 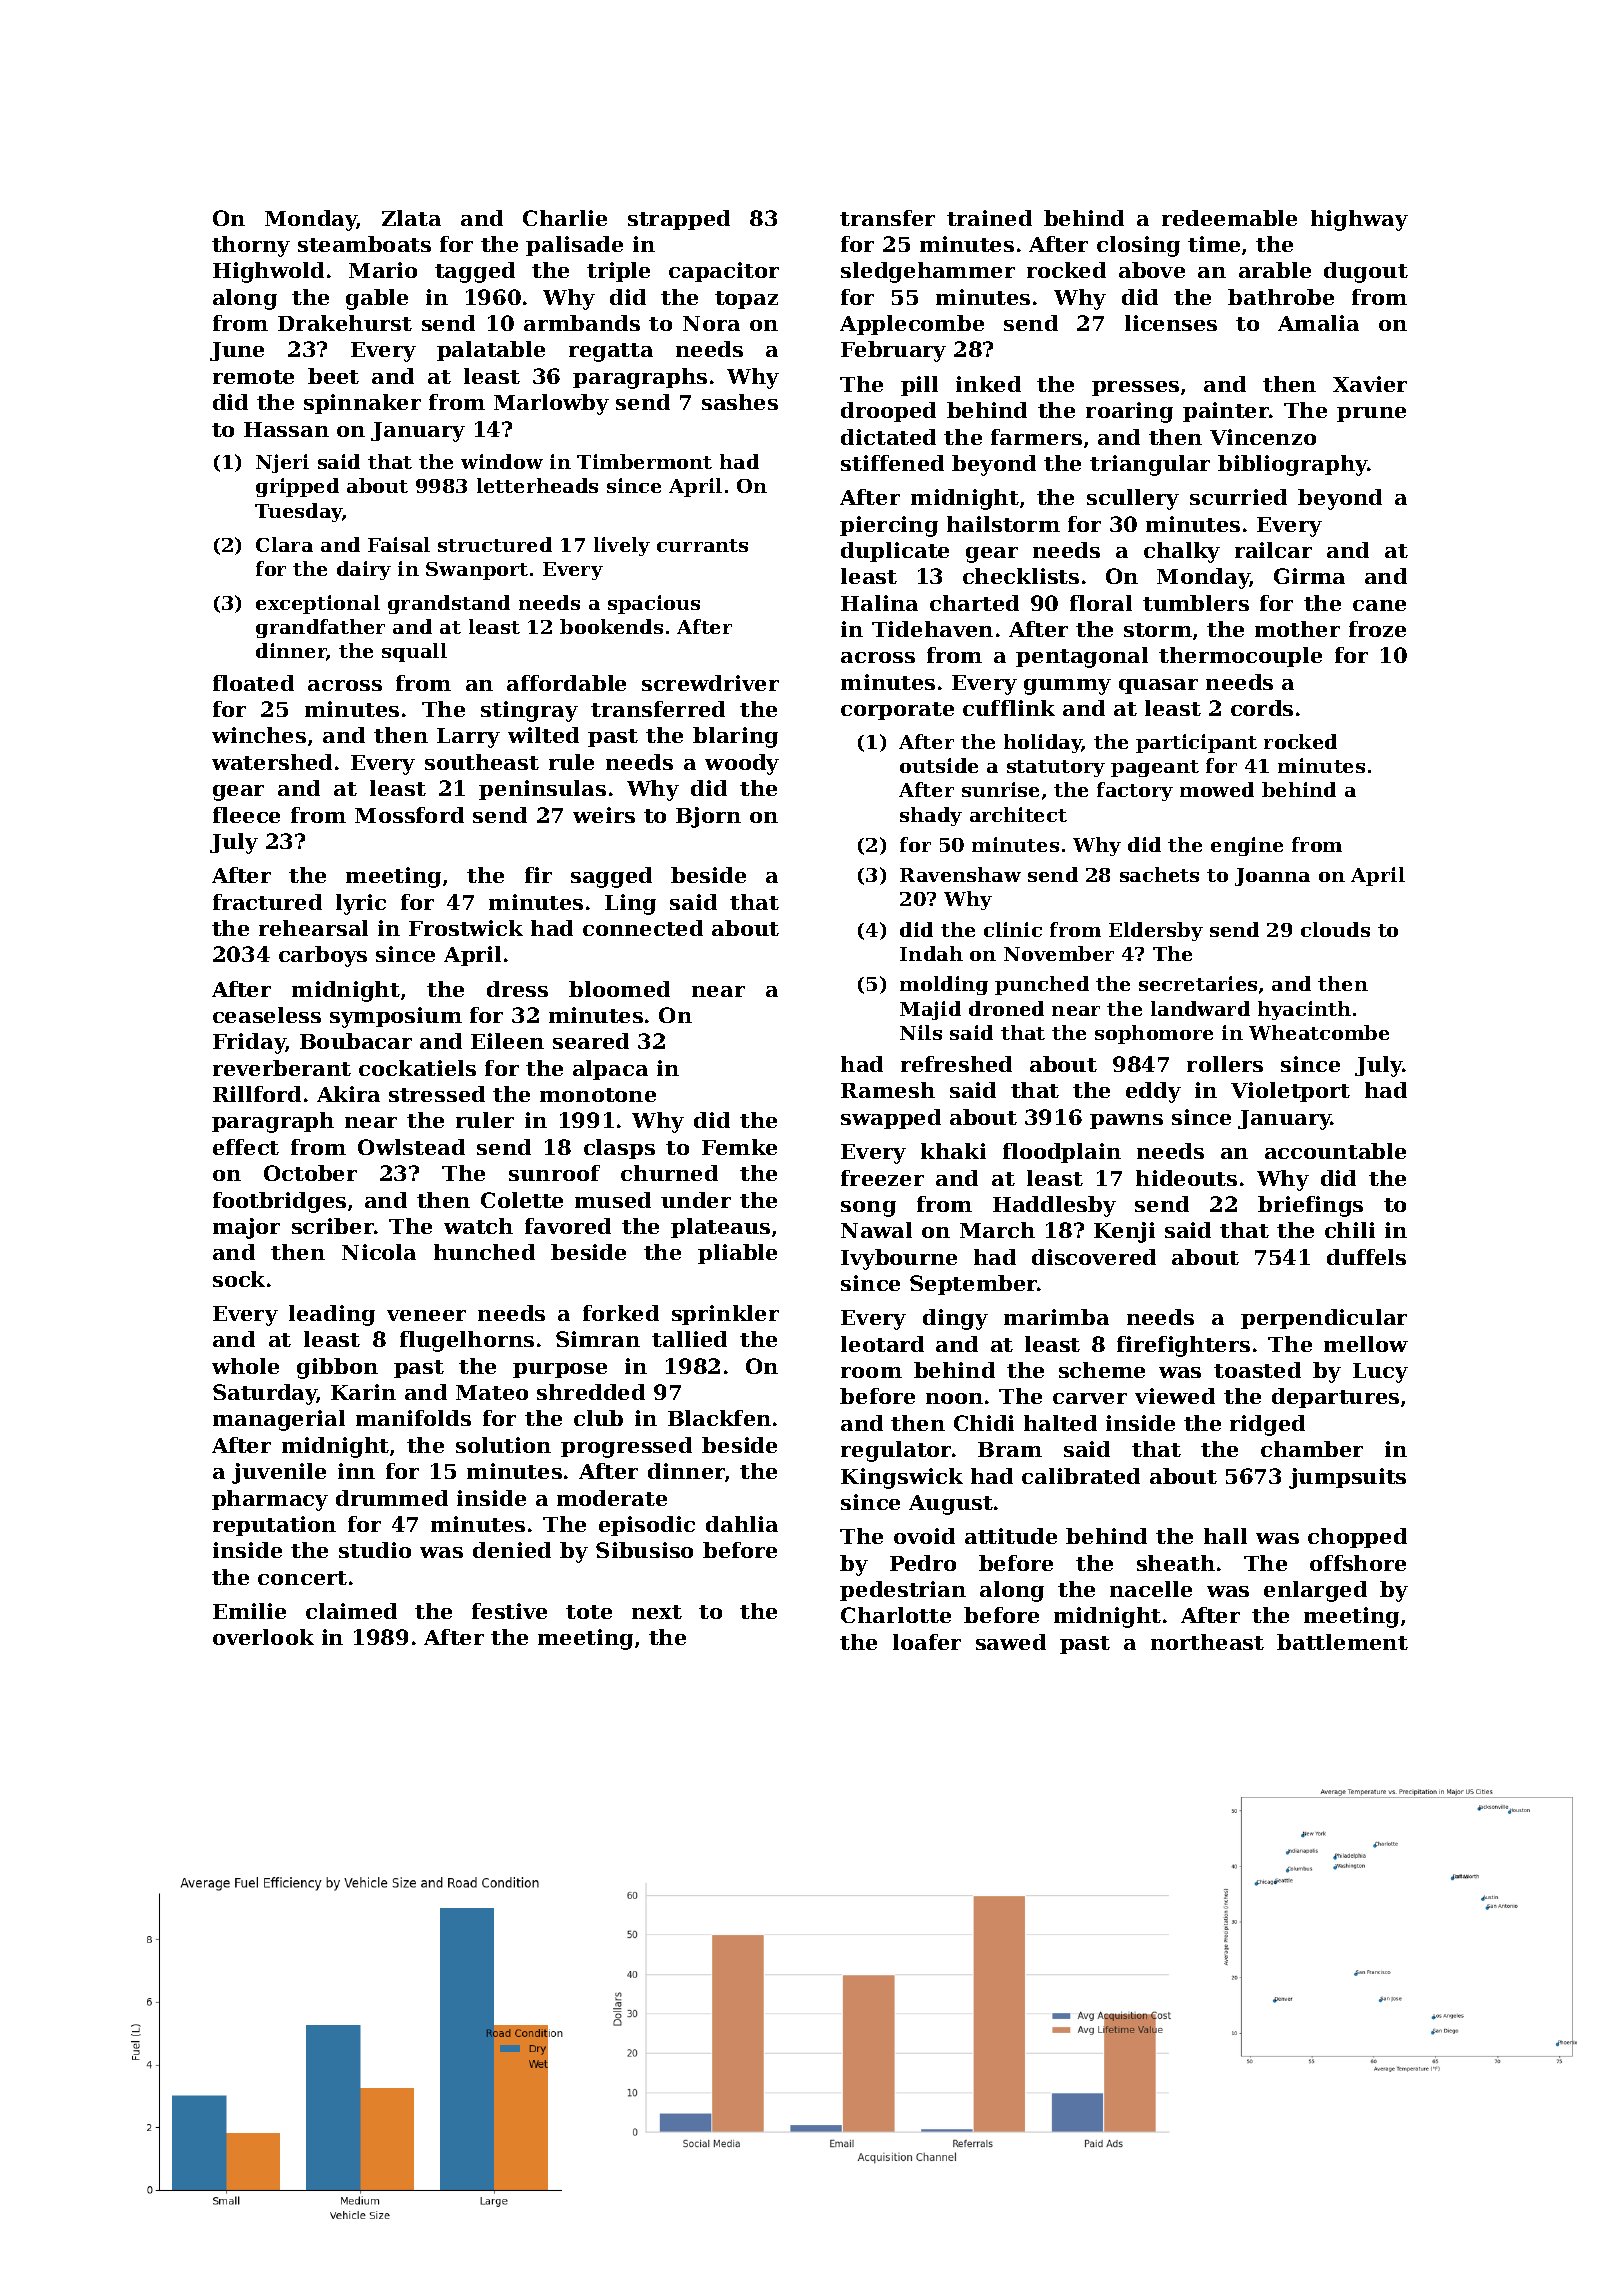 I want to click on redeemable, so click(x=1229, y=218).
